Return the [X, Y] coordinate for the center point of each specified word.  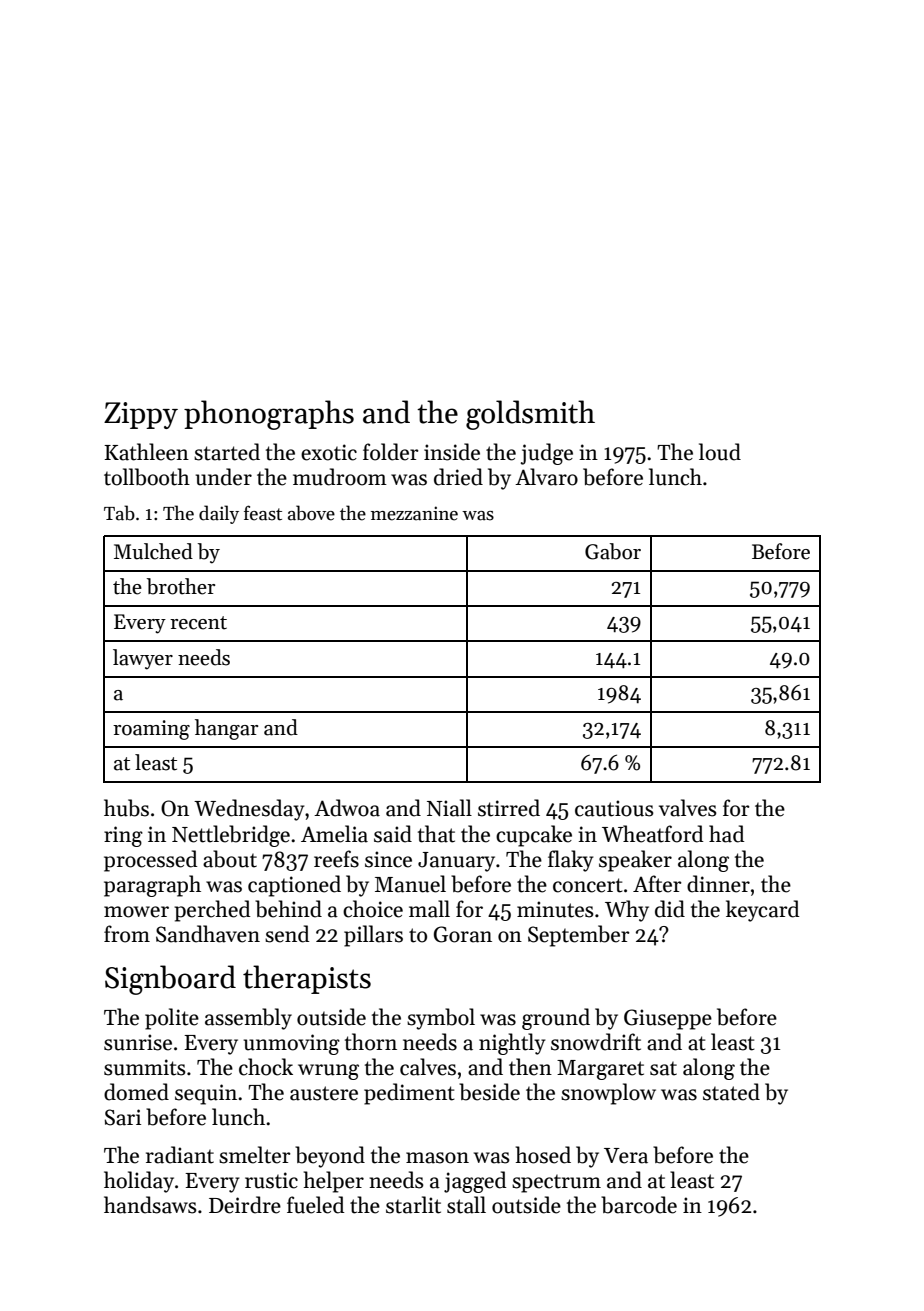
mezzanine [414, 513]
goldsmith [530, 415]
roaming [151, 730]
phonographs [269, 415]
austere [324, 1093]
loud [720, 452]
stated [731, 1092]
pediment [409, 1094]
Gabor [613, 551]
